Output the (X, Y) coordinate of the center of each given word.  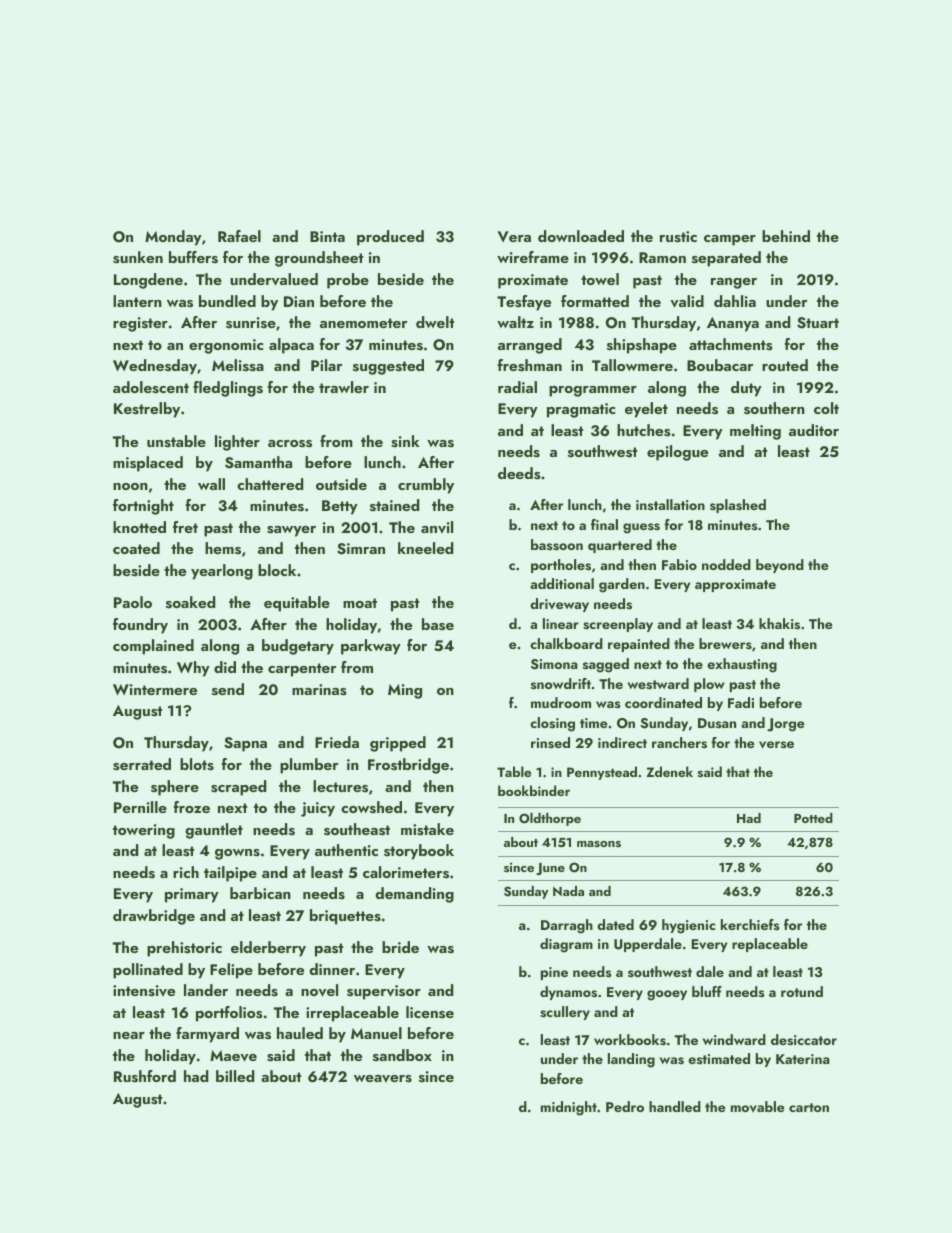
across (290, 444)
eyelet (646, 410)
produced (390, 238)
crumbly (426, 486)
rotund (802, 991)
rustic (678, 237)
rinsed (550, 743)
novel (319, 990)
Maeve (233, 1056)
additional (562, 583)
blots (197, 764)
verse (776, 745)
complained (153, 647)
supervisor (384, 992)
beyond (780, 566)
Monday (173, 238)
